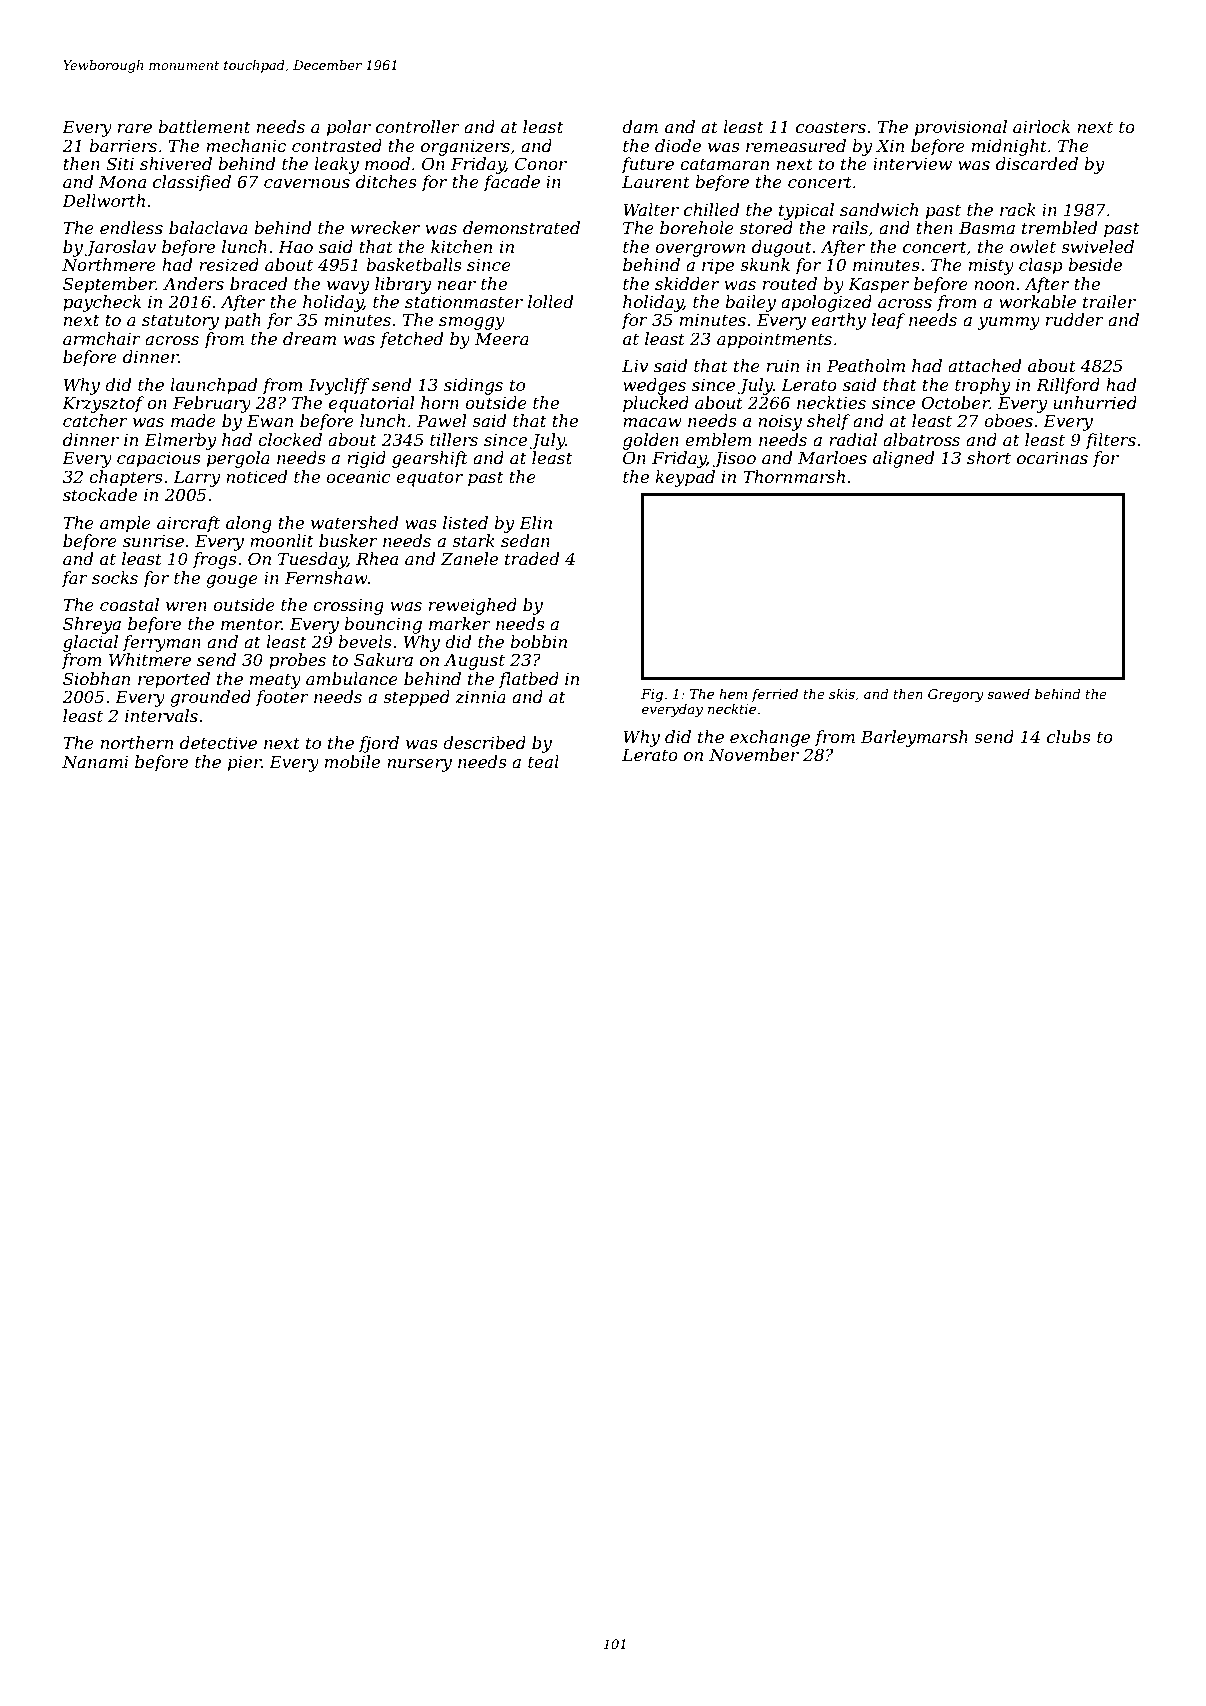  I want to click on skis, so click(842, 694).
